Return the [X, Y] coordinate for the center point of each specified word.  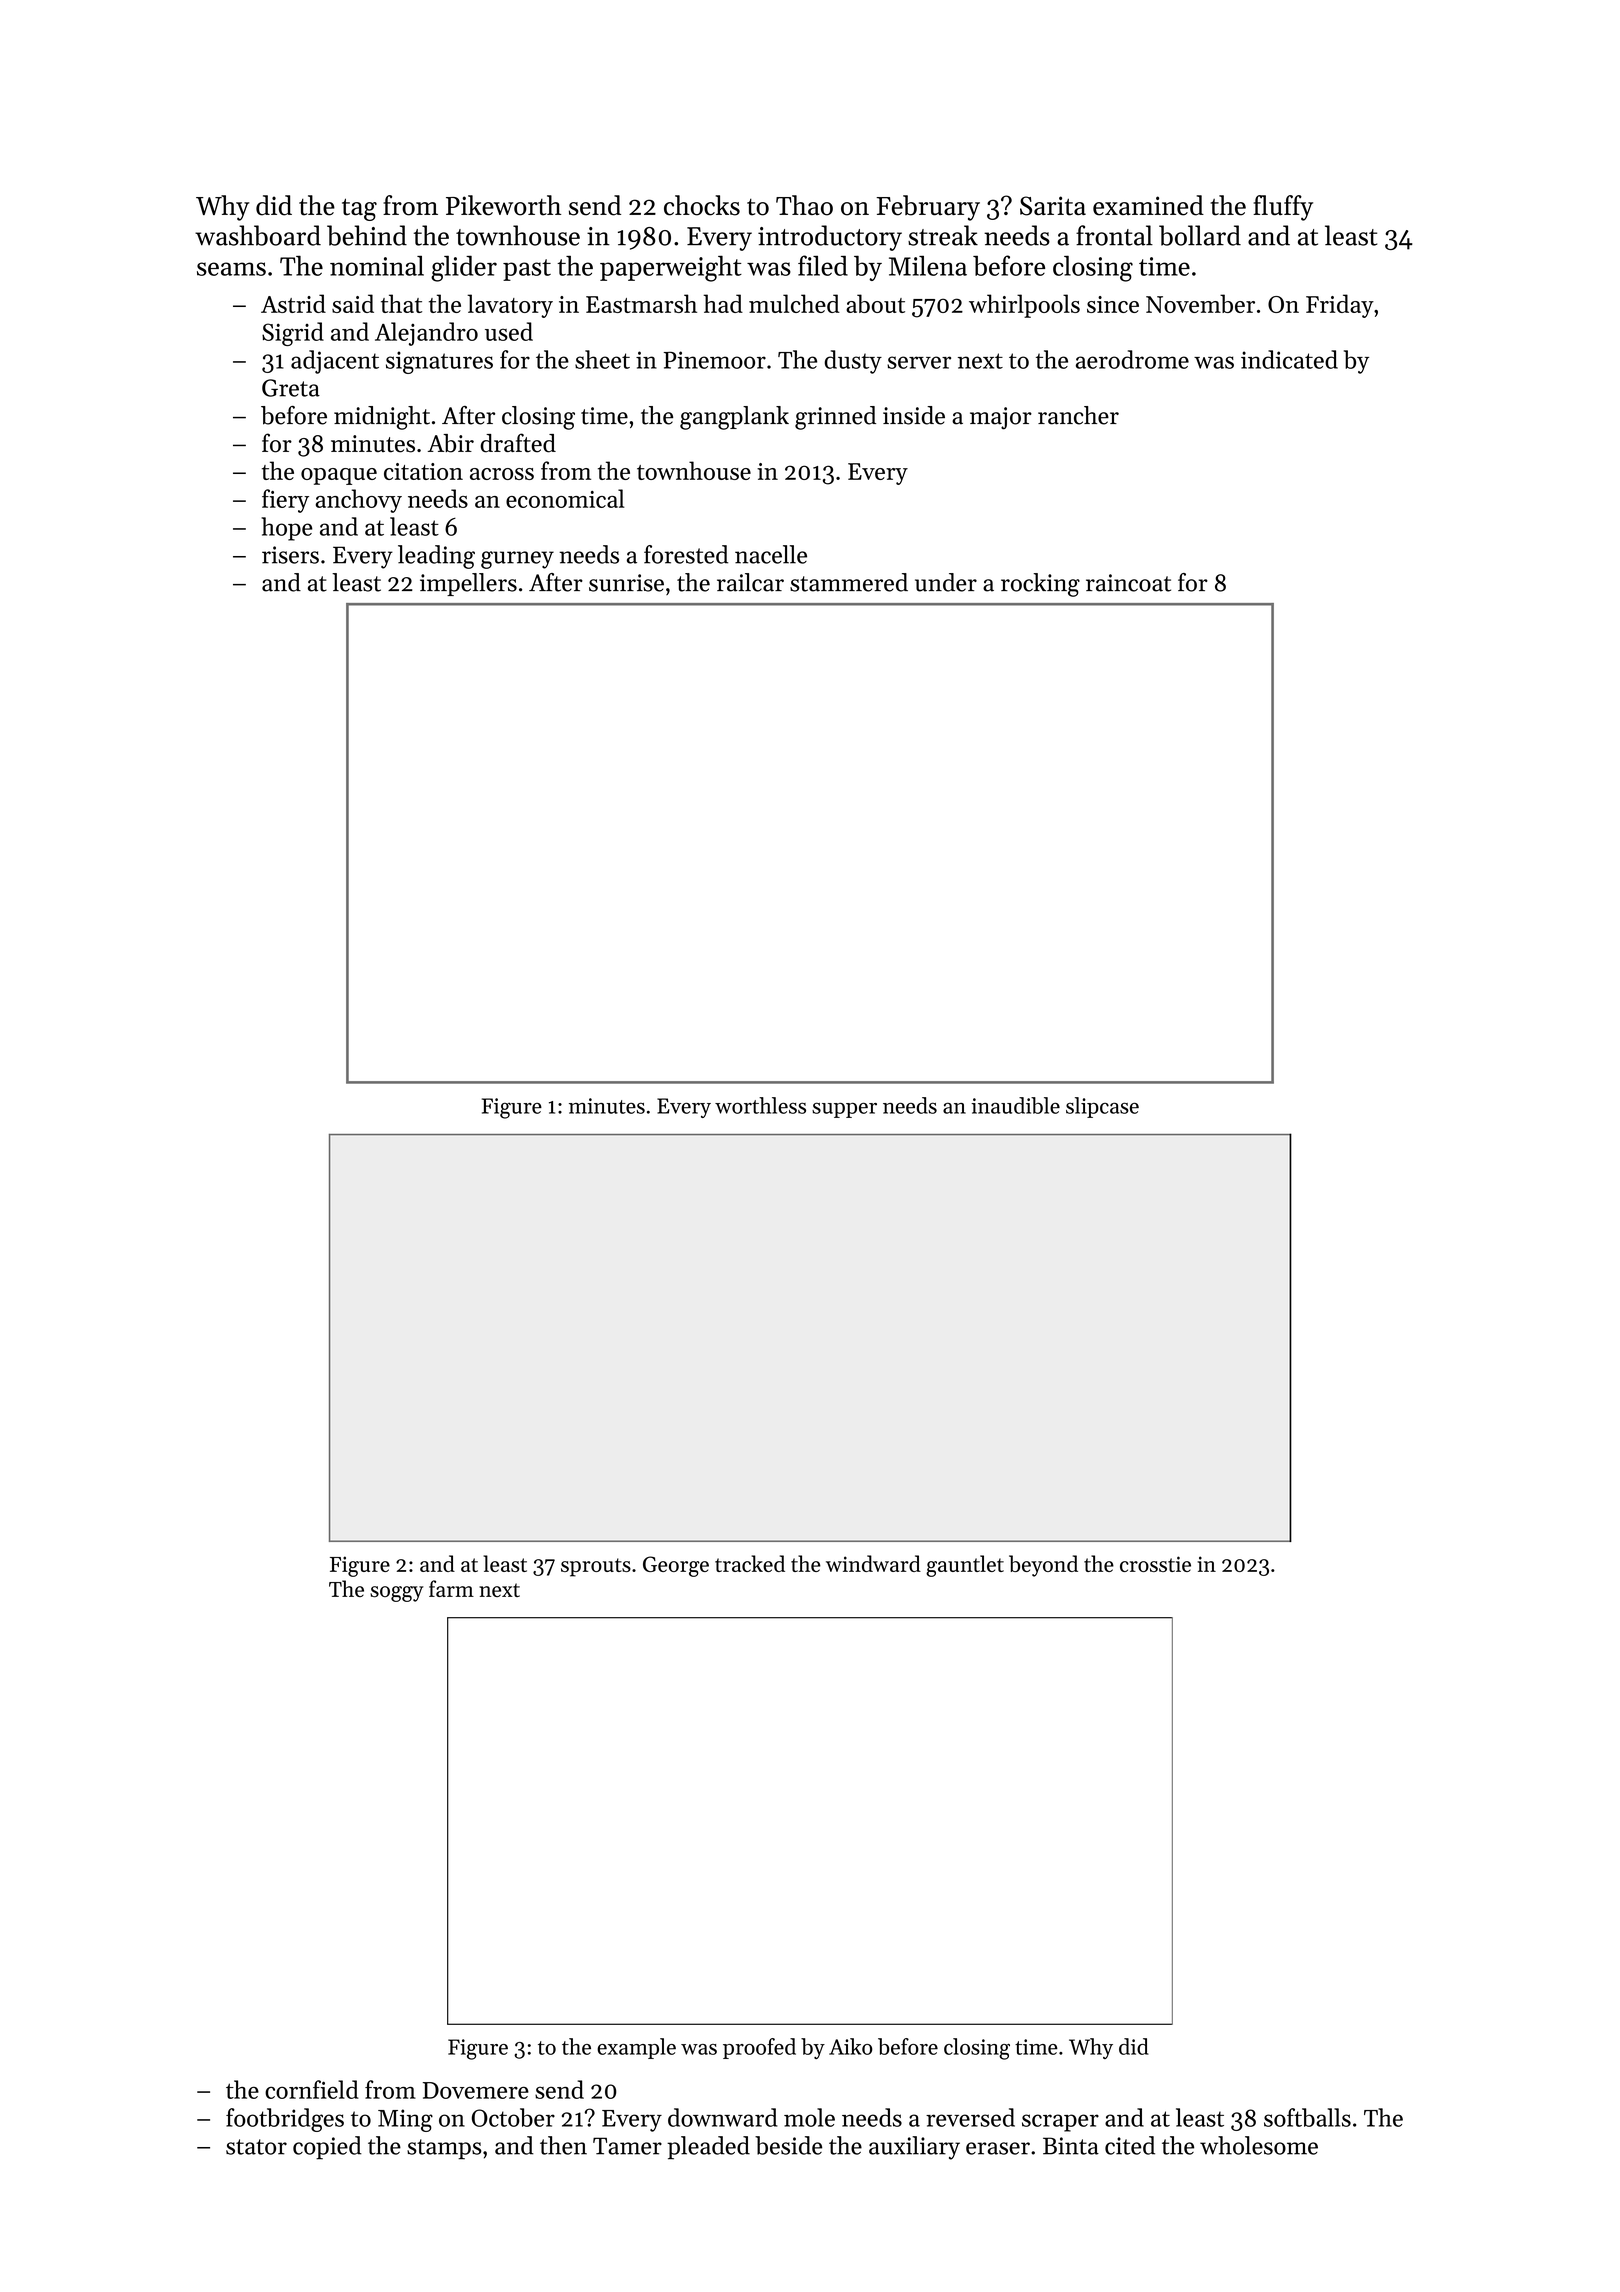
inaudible [1015, 1105]
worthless [760, 1105]
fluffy [1283, 208]
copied [327, 2148]
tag [359, 209]
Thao [804, 205]
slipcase [1102, 1107]
